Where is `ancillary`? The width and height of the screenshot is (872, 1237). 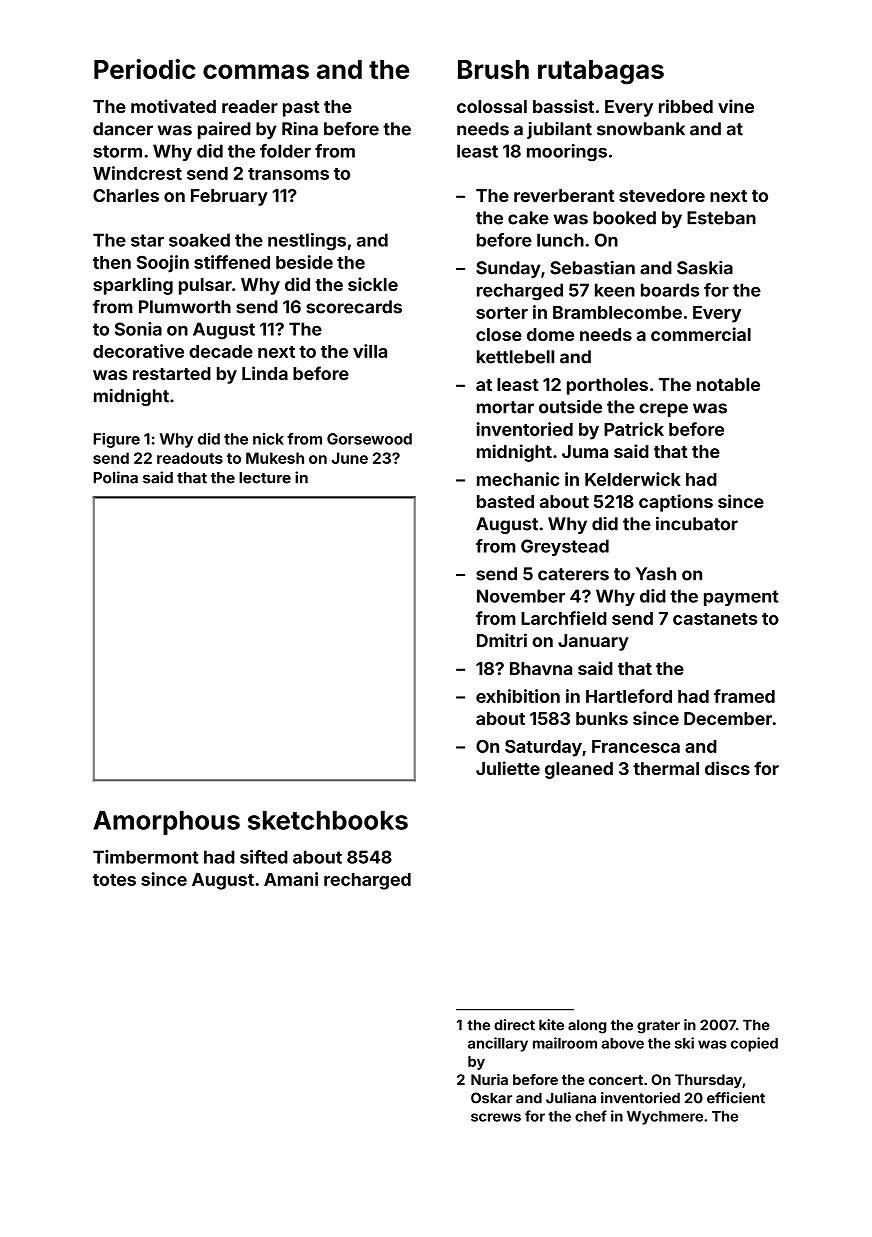
ancillary is located at coordinates (498, 1044).
